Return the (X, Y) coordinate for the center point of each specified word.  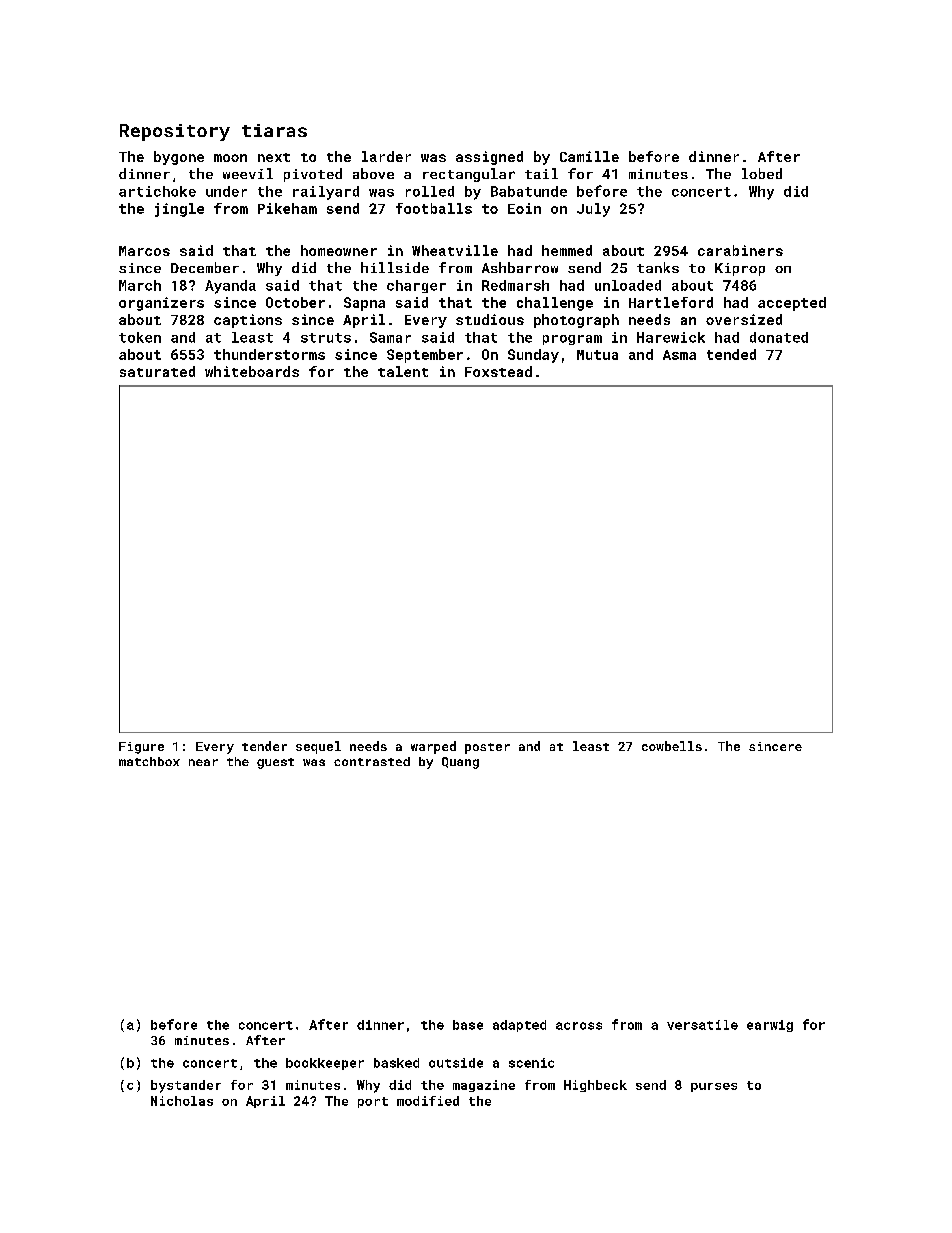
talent (403, 371)
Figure (141, 748)
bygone (179, 158)
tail (541, 173)
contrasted (372, 761)
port (373, 1102)
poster (487, 748)
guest (275, 763)
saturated (157, 371)
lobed (762, 173)
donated (779, 337)
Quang (460, 763)
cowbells (672, 746)
